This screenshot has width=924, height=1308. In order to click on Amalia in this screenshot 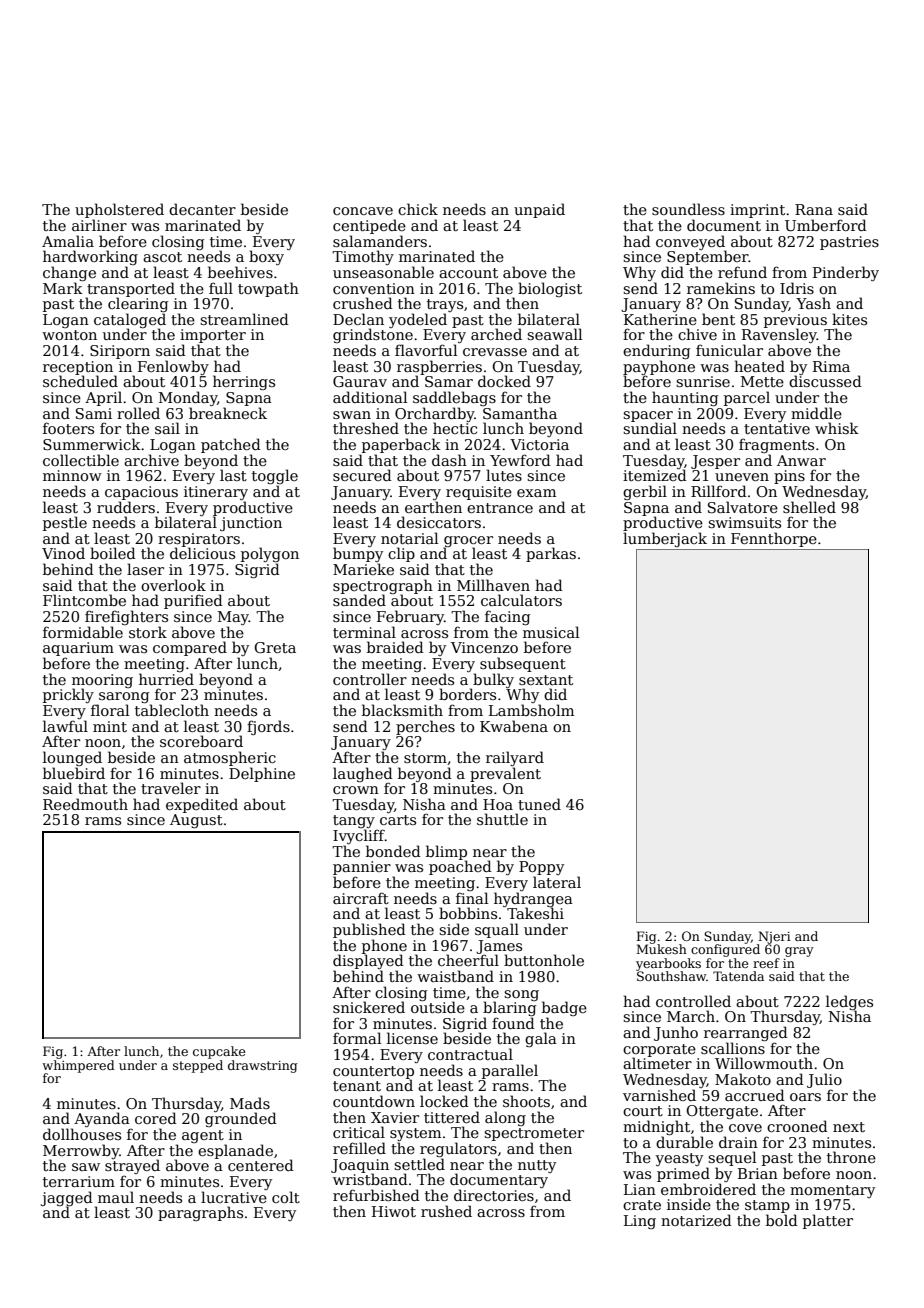, I will do `click(68, 241)`.
